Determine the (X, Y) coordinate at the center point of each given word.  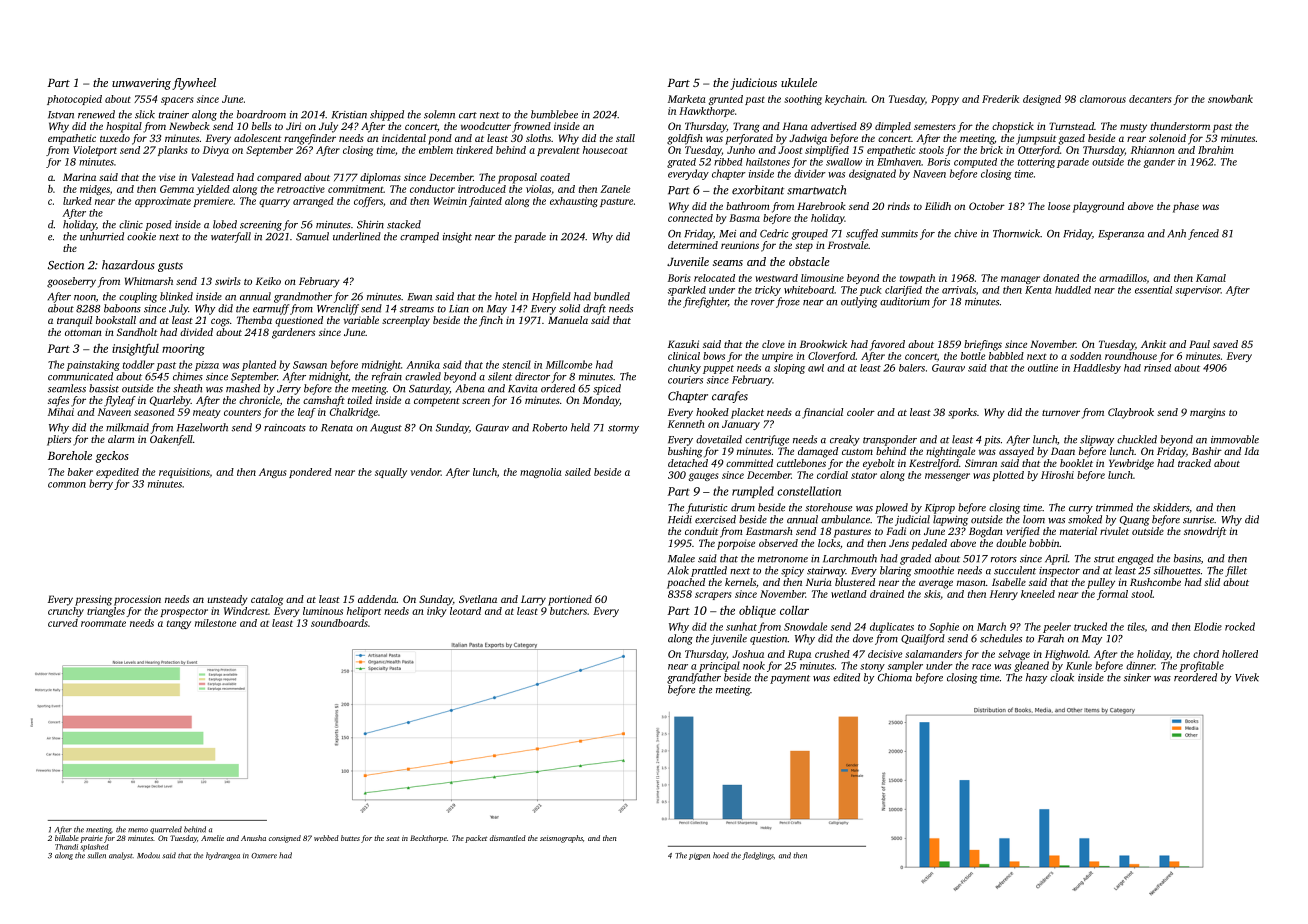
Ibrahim (1216, 150)
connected (690, 218)
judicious (753, 84)
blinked (176, 296)
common (67, 485)
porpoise (736, 544)
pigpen (699, 856)
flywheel (194, 84)
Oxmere (264, 856)
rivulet (1114, 531)
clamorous (1103, 99)
